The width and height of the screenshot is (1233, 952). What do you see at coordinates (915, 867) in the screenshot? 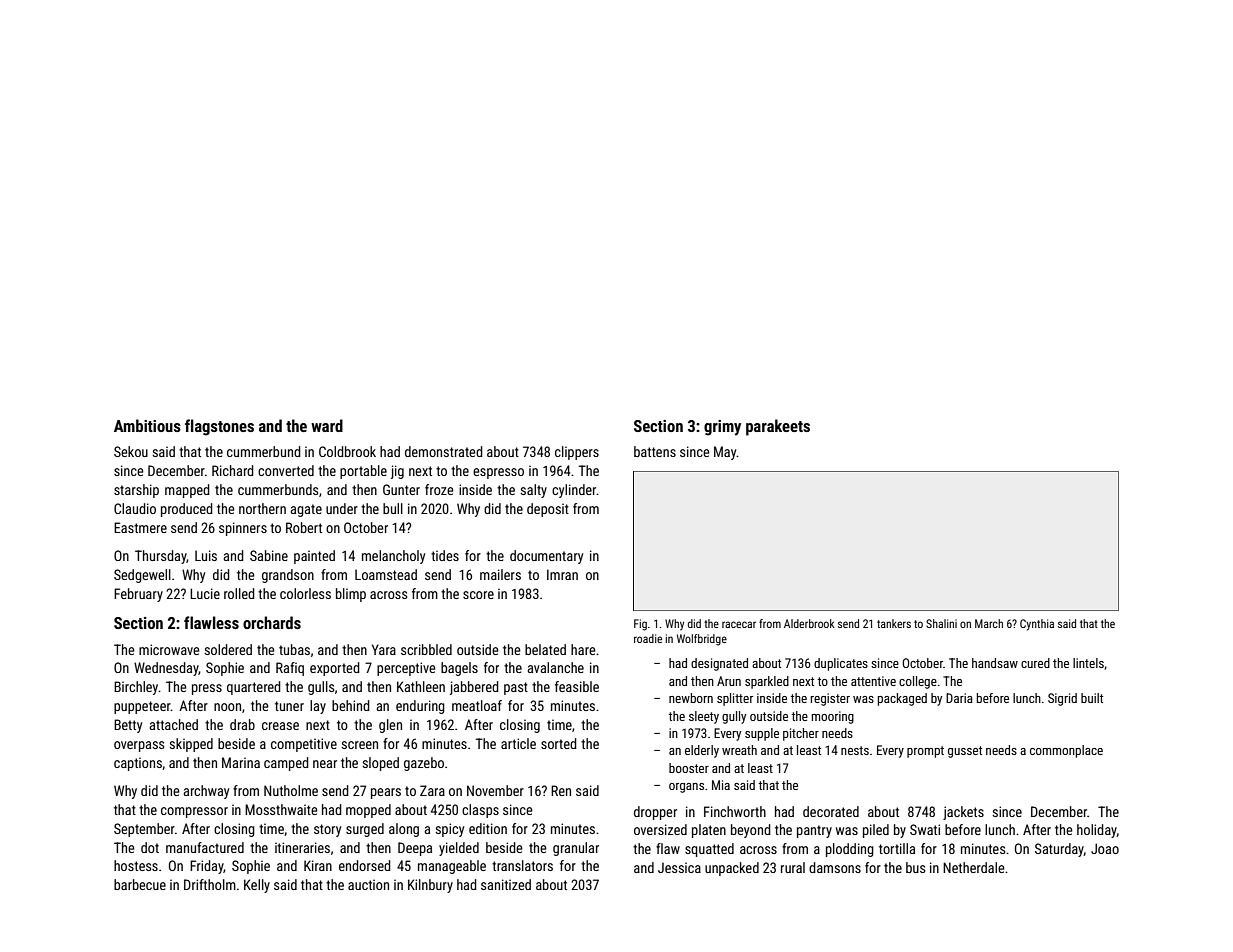
I see `bus` at bounding box center [915, 867].
